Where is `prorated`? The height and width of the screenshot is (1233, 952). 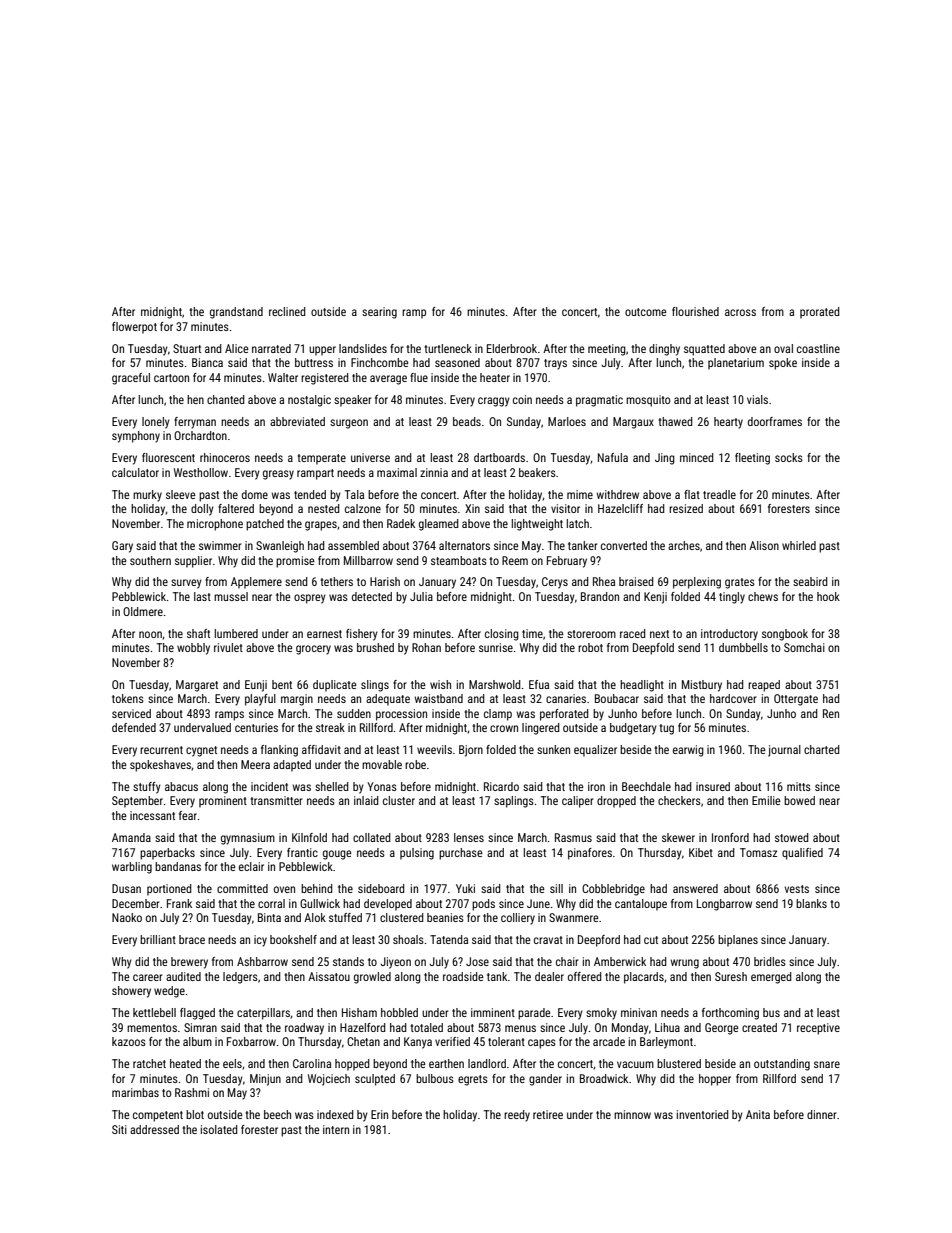
prorated is located at coordinates (820, 313).
